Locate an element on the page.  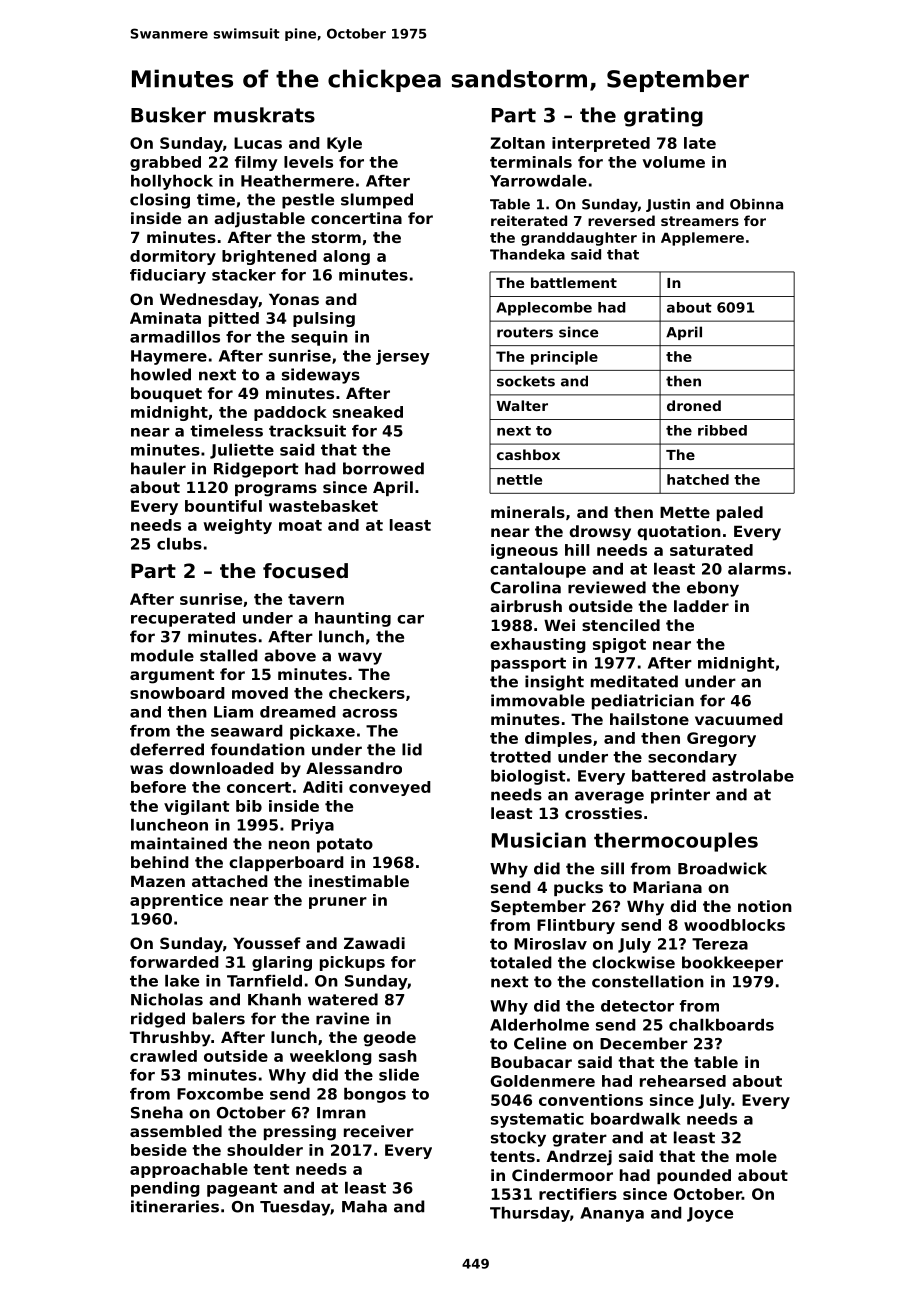
Obinna is located at coordinates (756, 204).
